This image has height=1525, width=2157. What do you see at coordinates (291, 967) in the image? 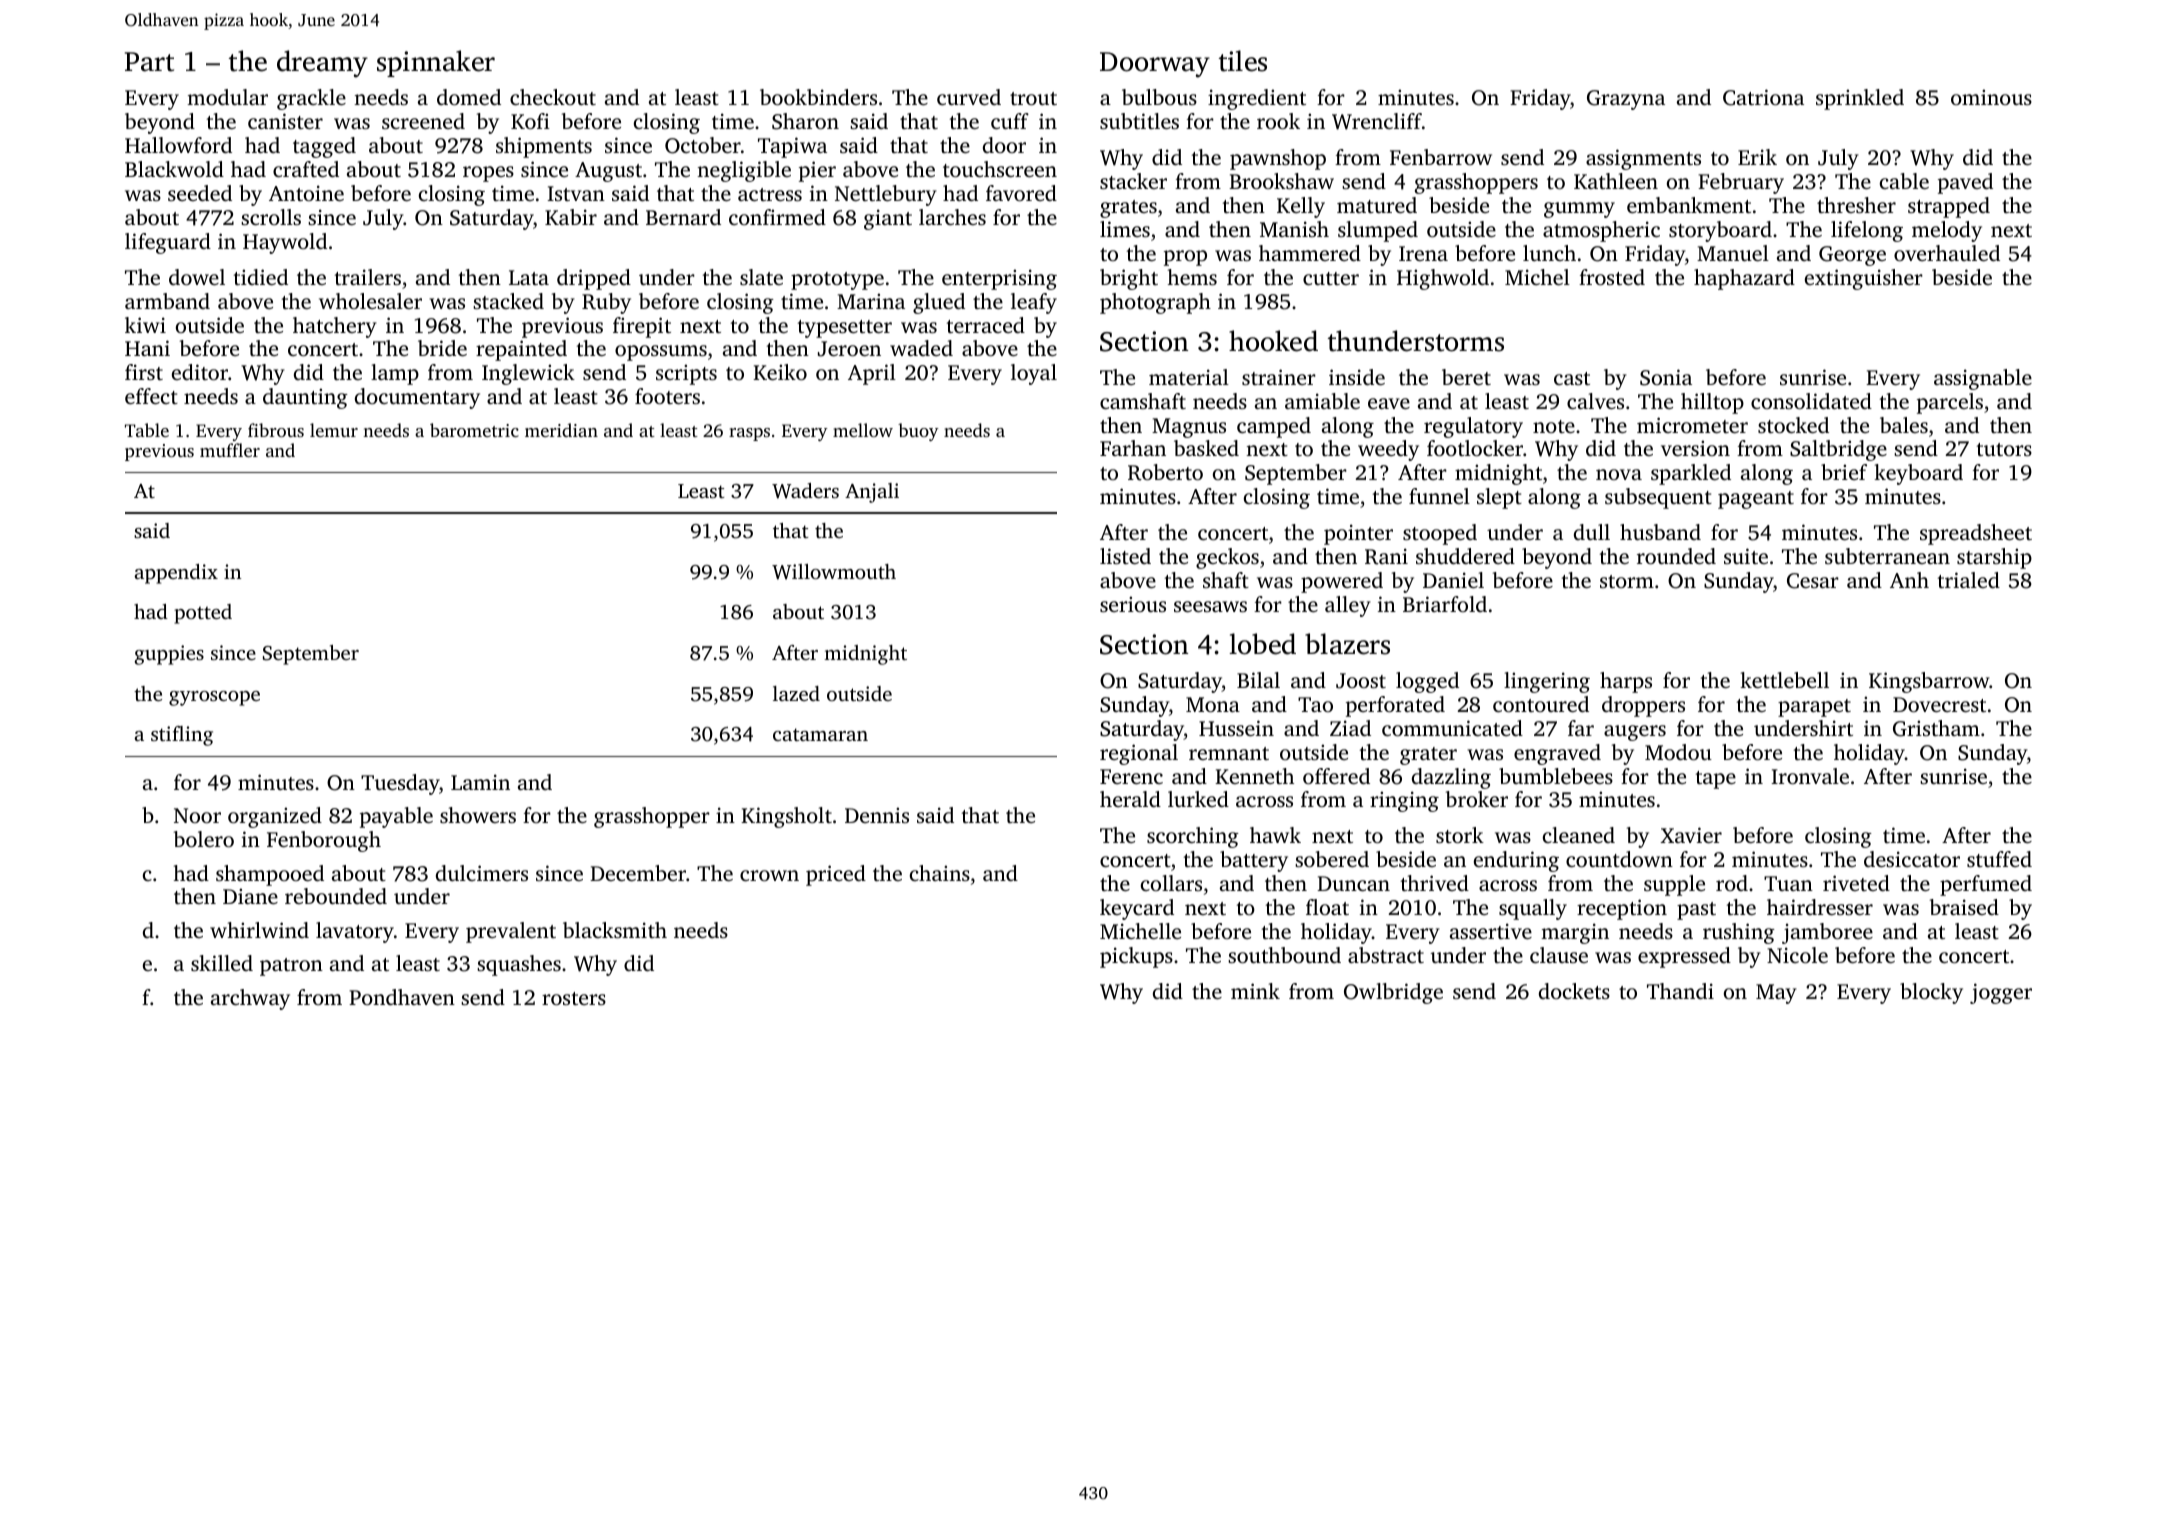
I see `patron` at bounding box center [291, 967].
